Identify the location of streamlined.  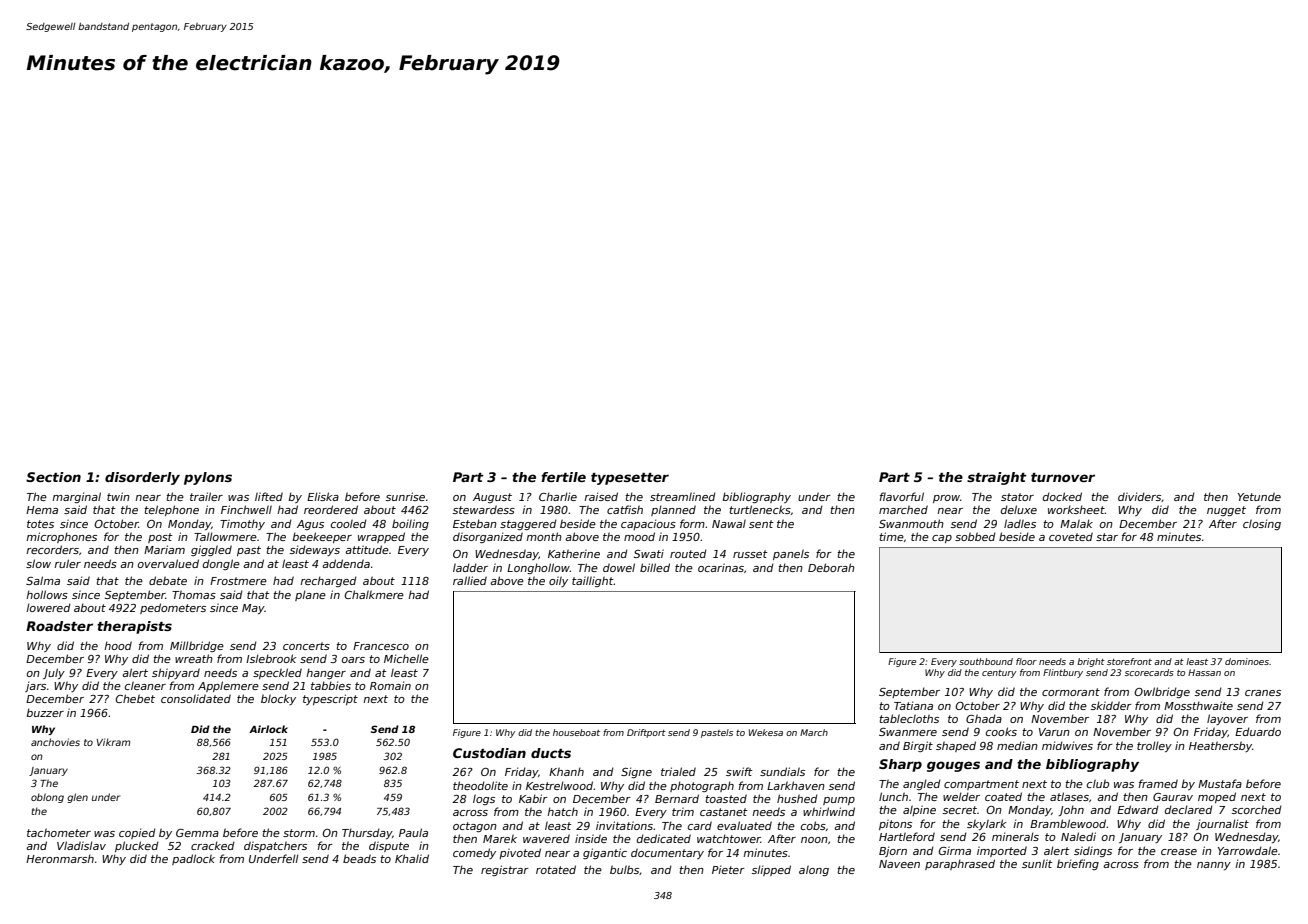
(683, 496).
